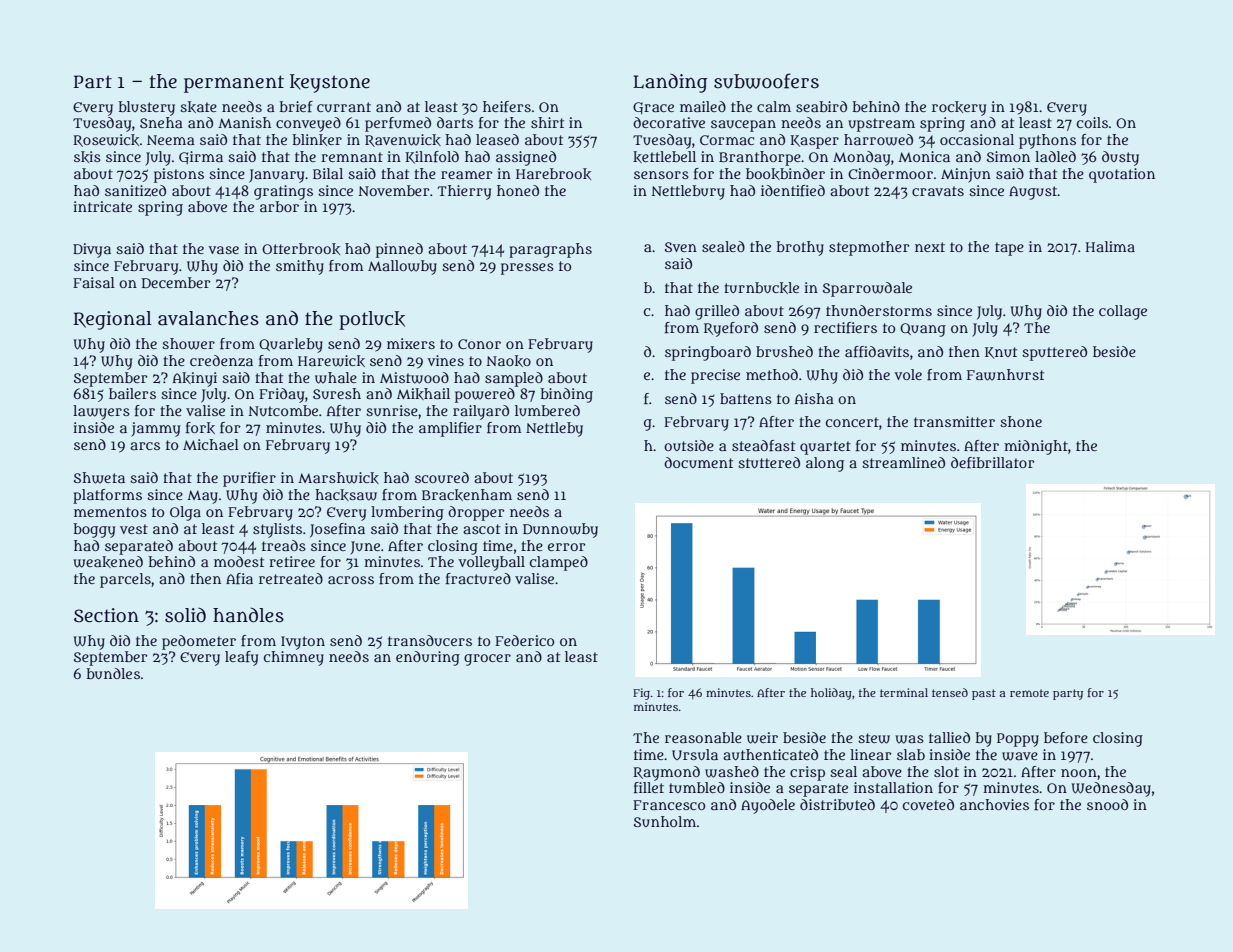  Describe the element at coordinates (665, 821) in the image. I see `Sunholm` at that location.
